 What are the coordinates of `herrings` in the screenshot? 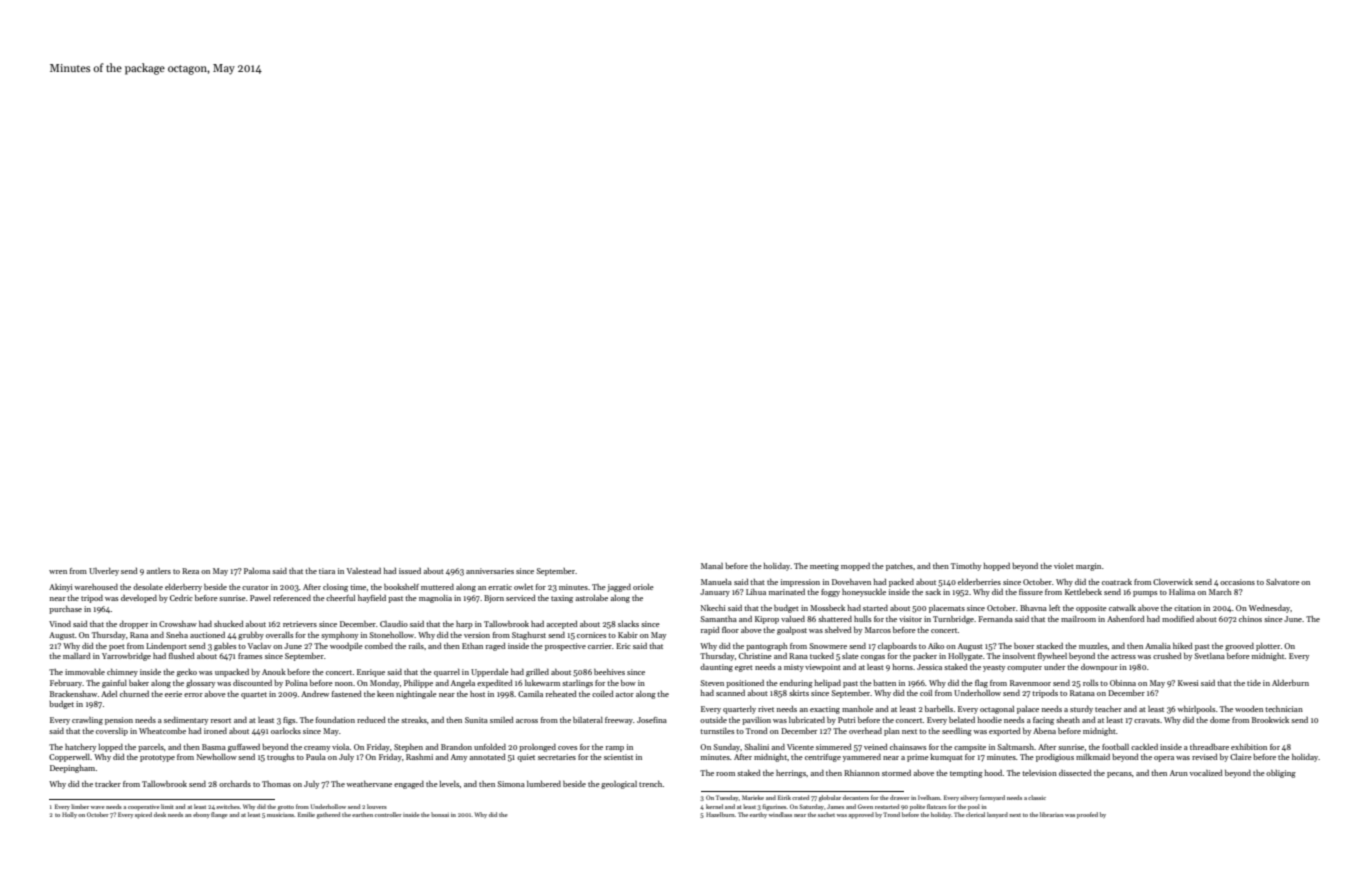 It's located at (791, 774).
